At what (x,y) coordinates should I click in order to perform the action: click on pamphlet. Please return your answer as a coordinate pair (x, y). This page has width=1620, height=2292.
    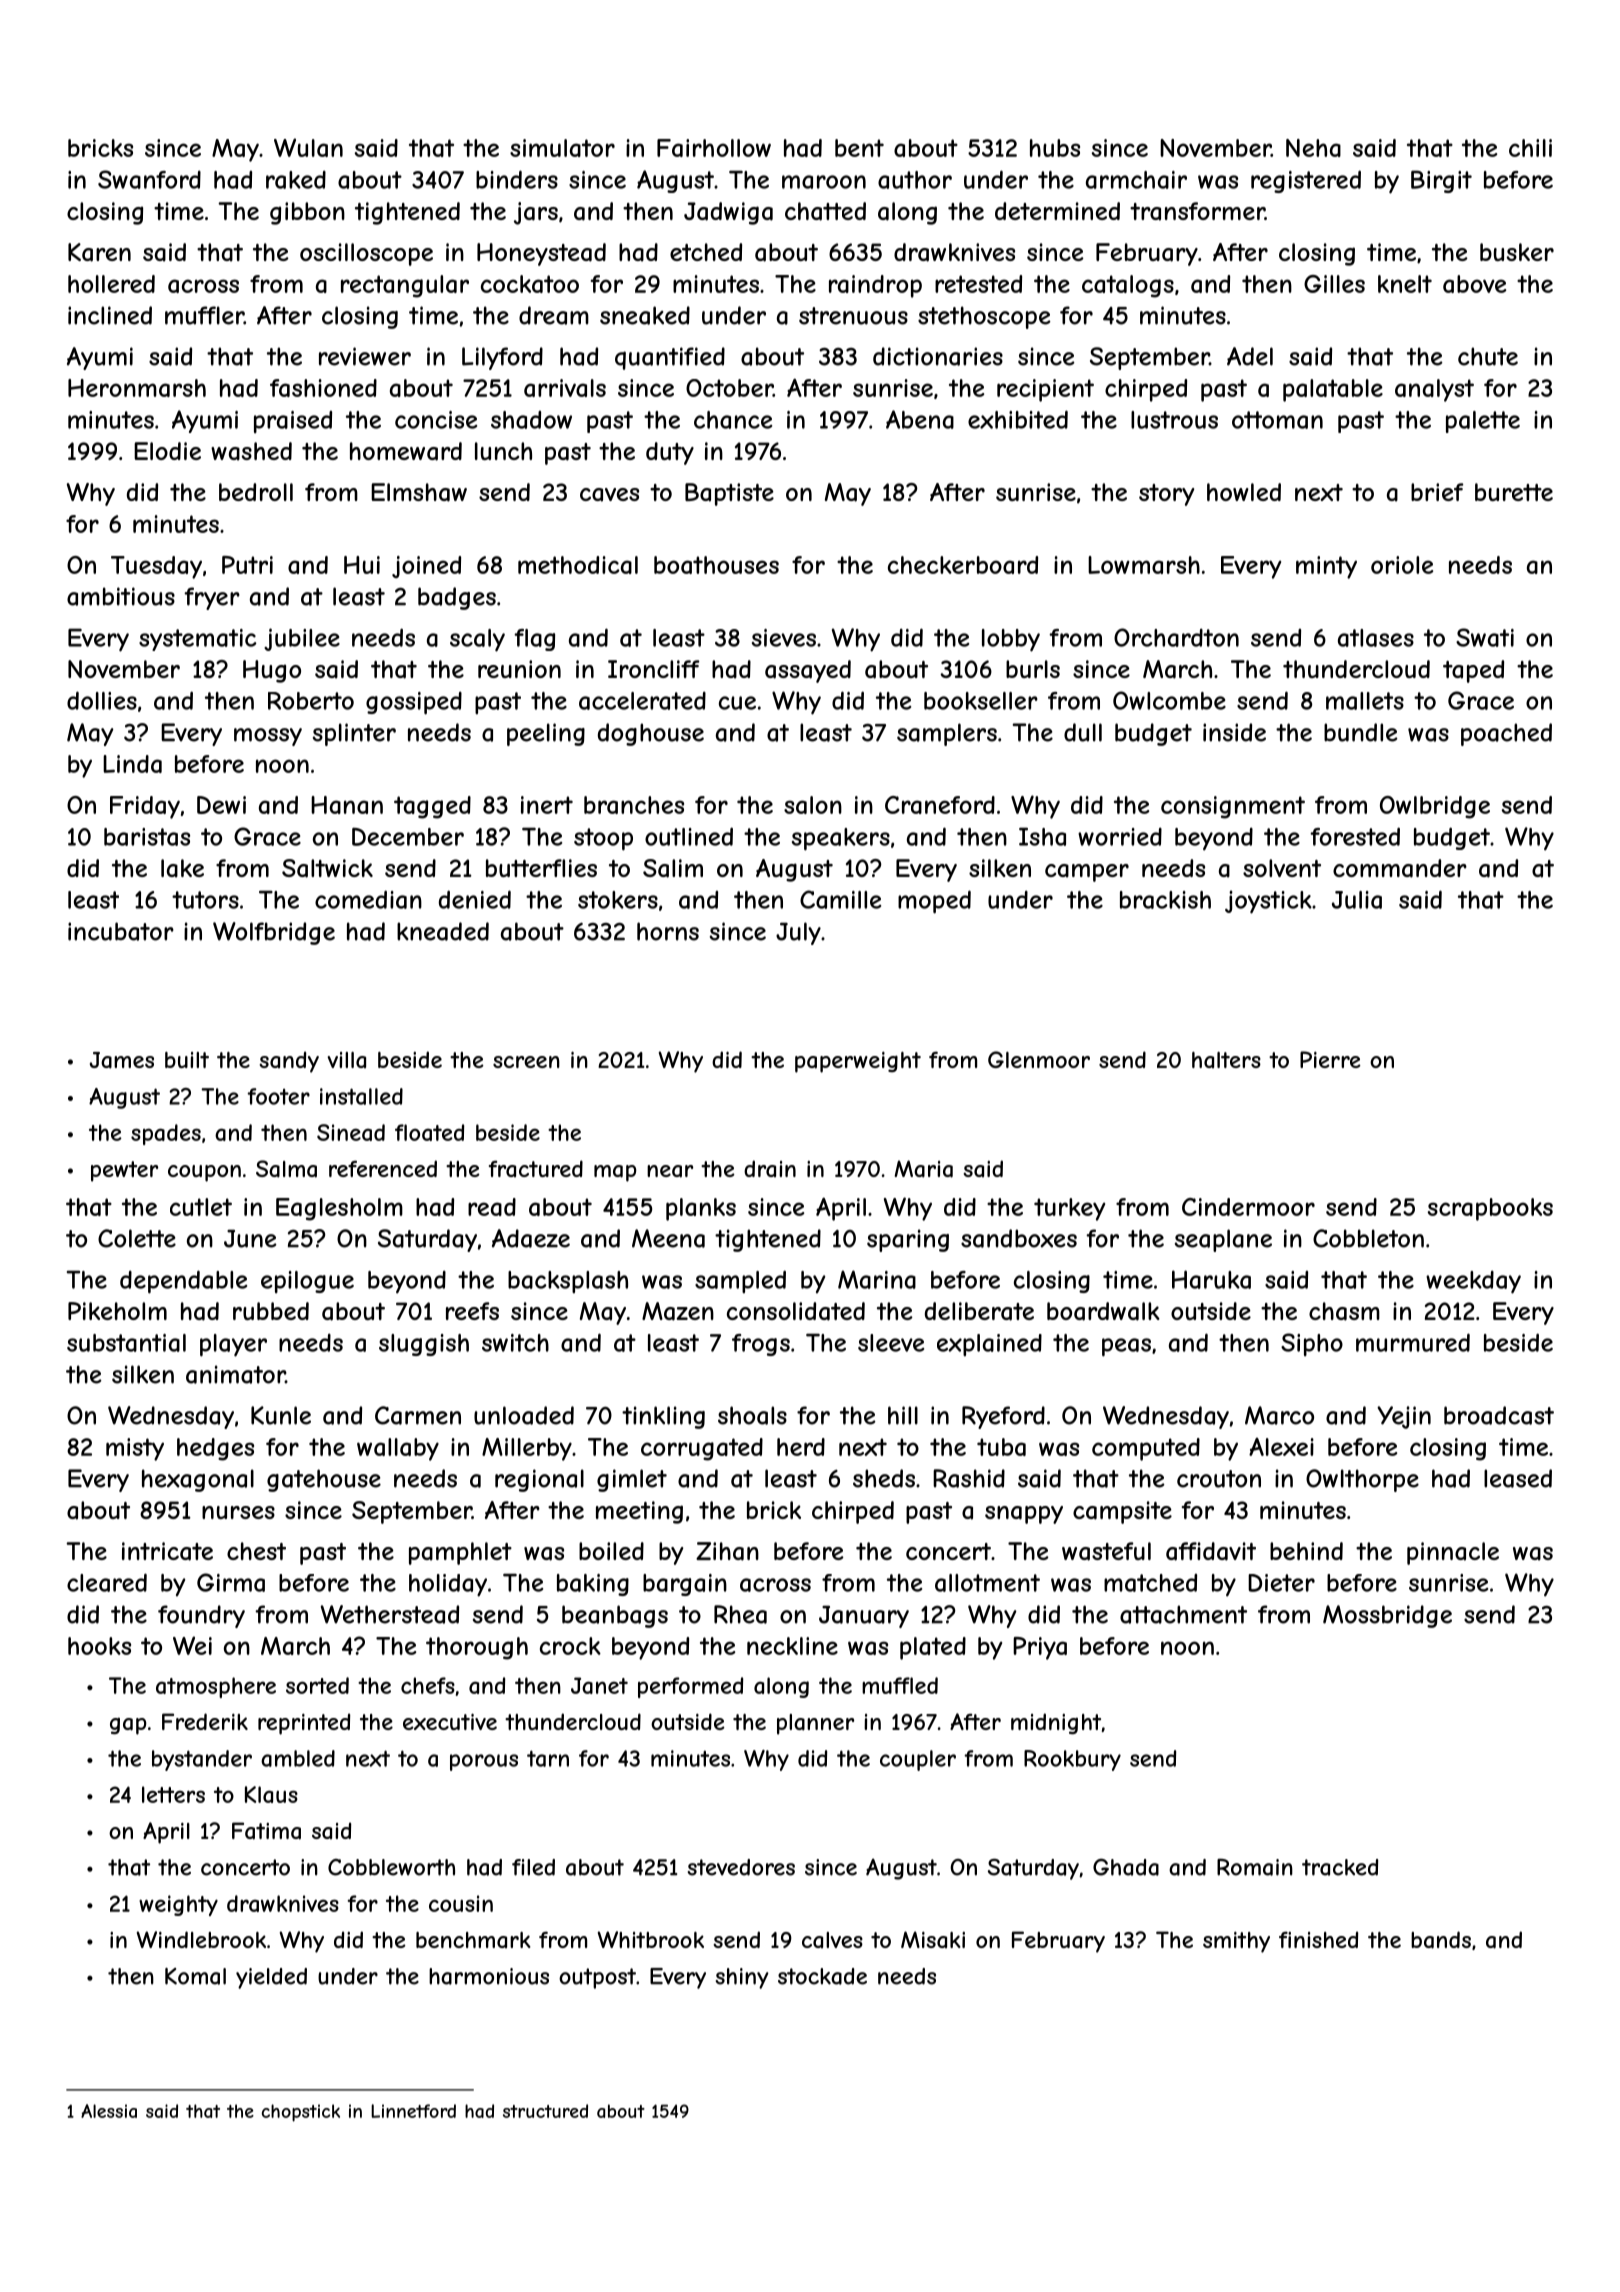
    Looking at the image, I should click on (460, 1553).
